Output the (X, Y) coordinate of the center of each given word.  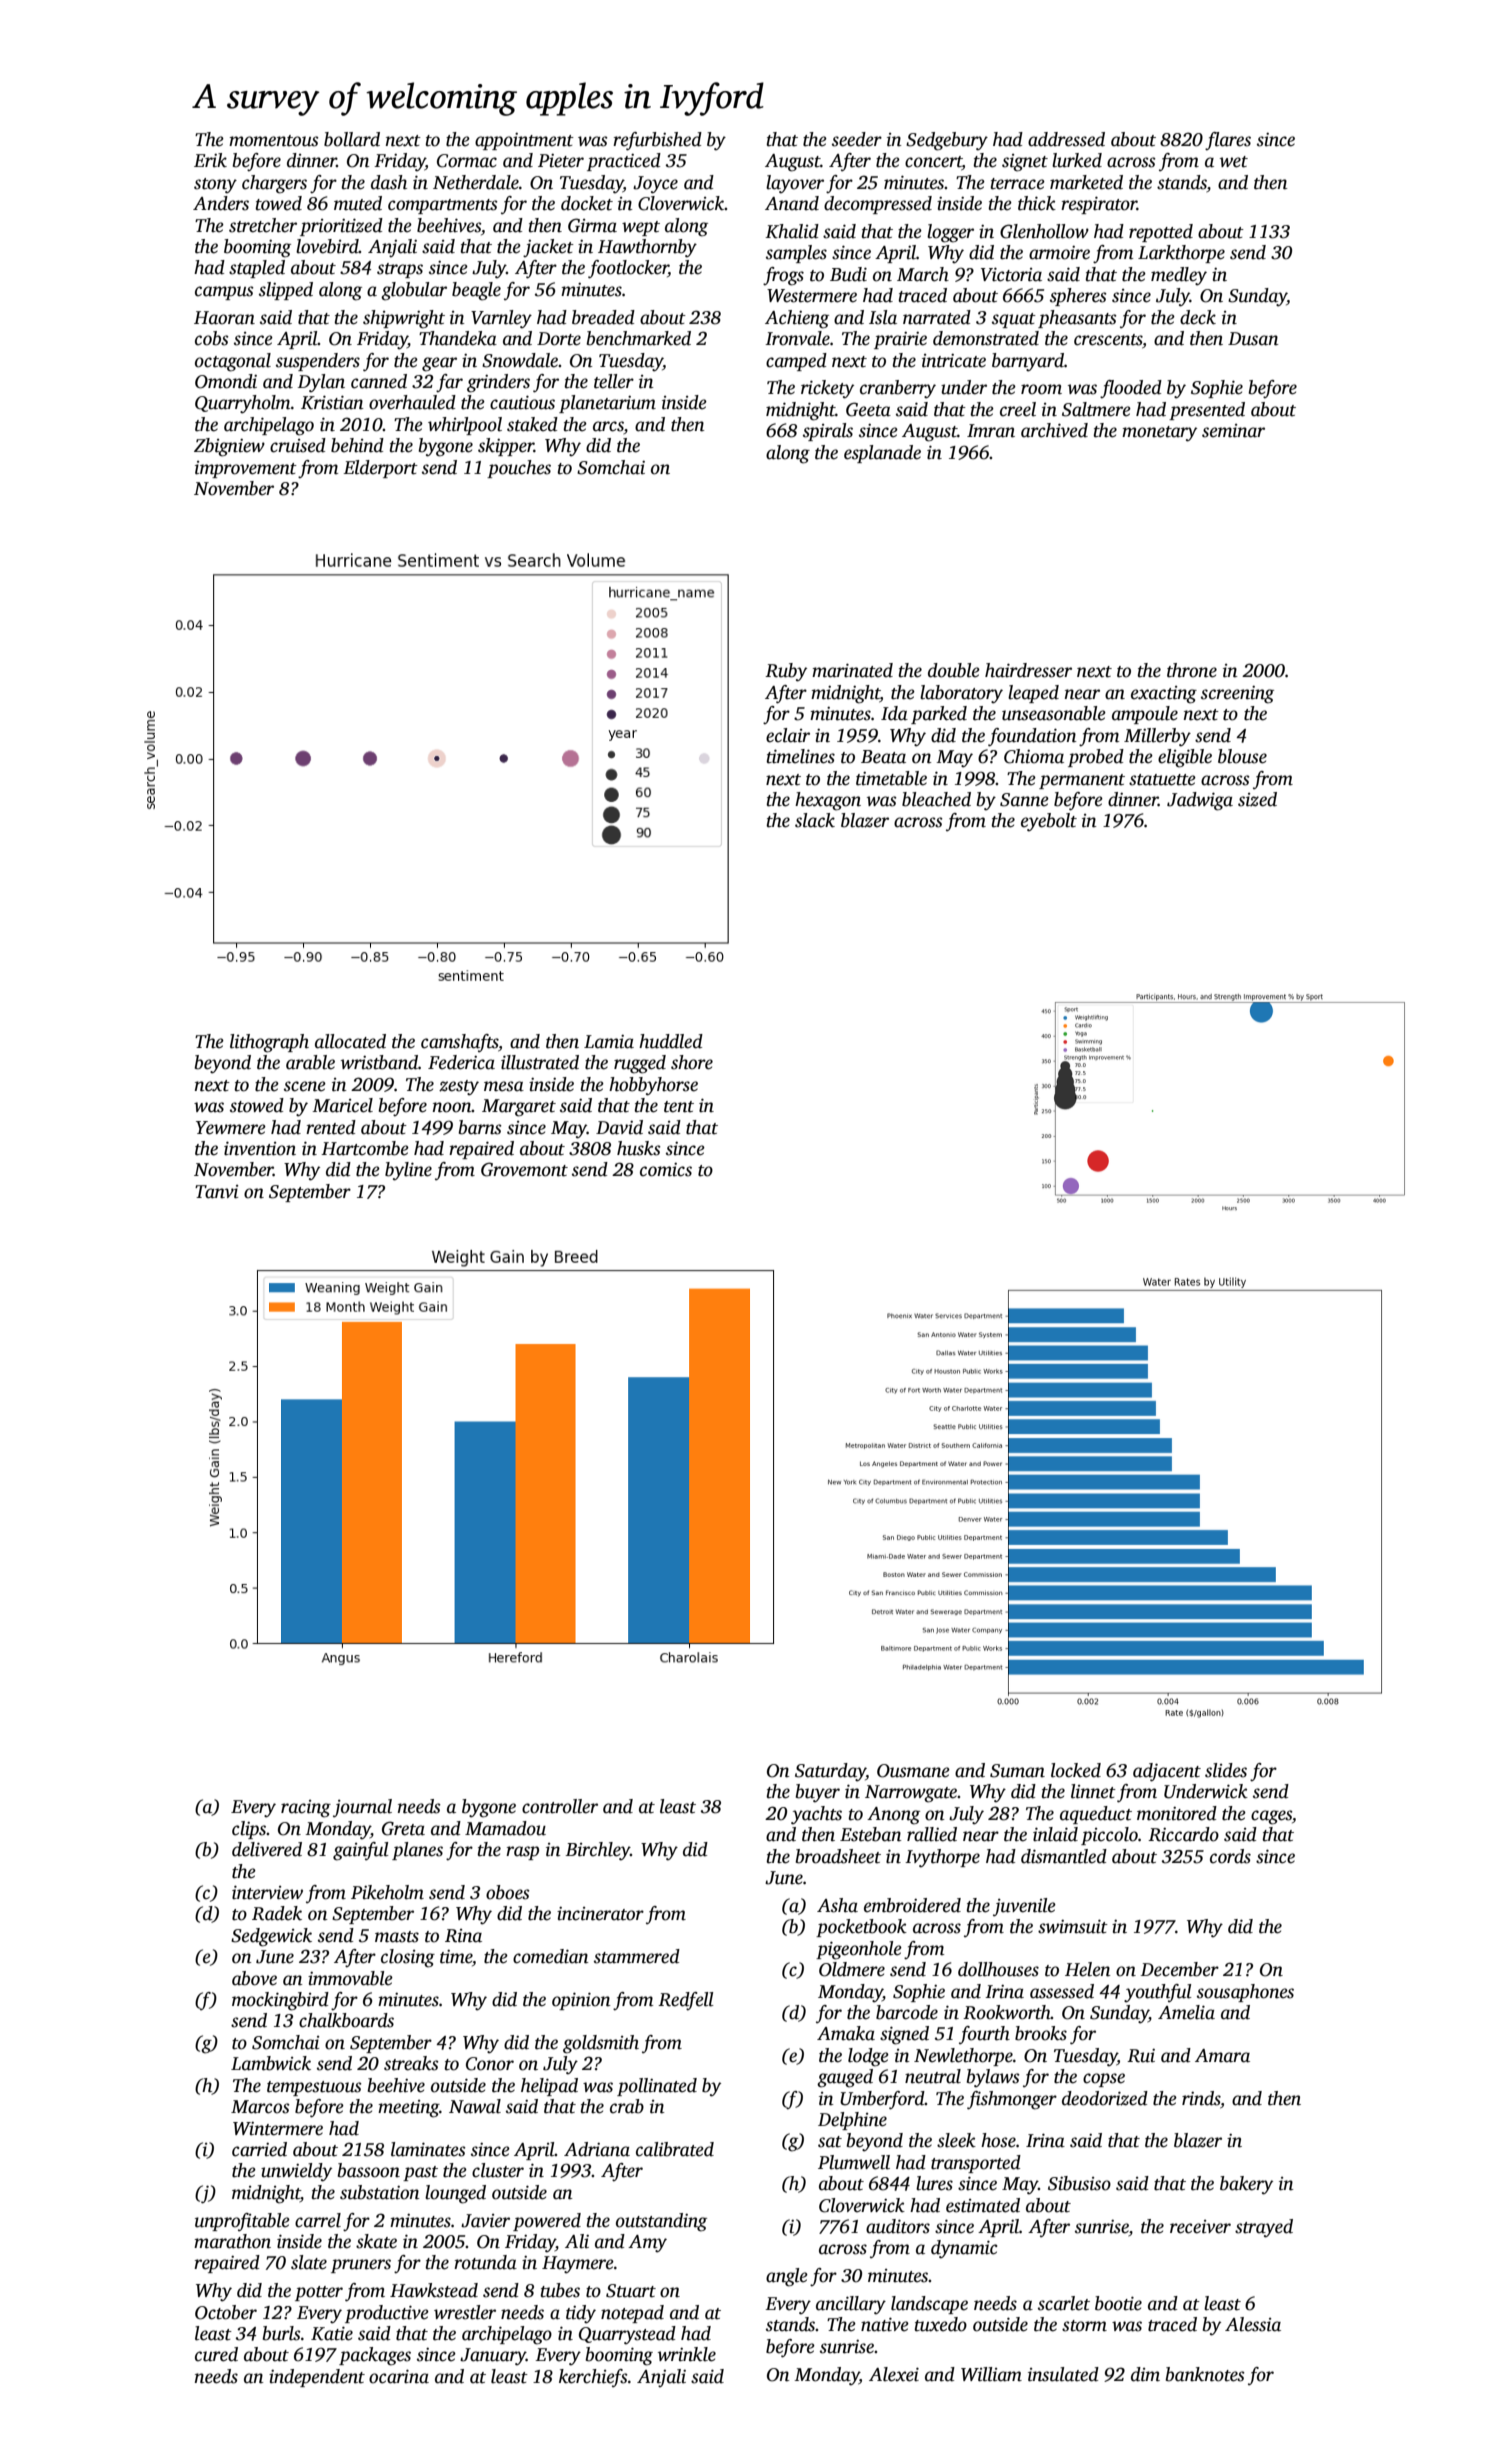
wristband (379, 1062)
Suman (1017, 1771)
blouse (1242, 756)
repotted (1161, 233)
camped (796, 362)
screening (1237, 695)
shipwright (404, 319)
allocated (350, 1041)
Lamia (609, 1042)
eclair (788, 735)
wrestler (465, 2312)
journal (362, 1808)
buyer (818, 1793)
